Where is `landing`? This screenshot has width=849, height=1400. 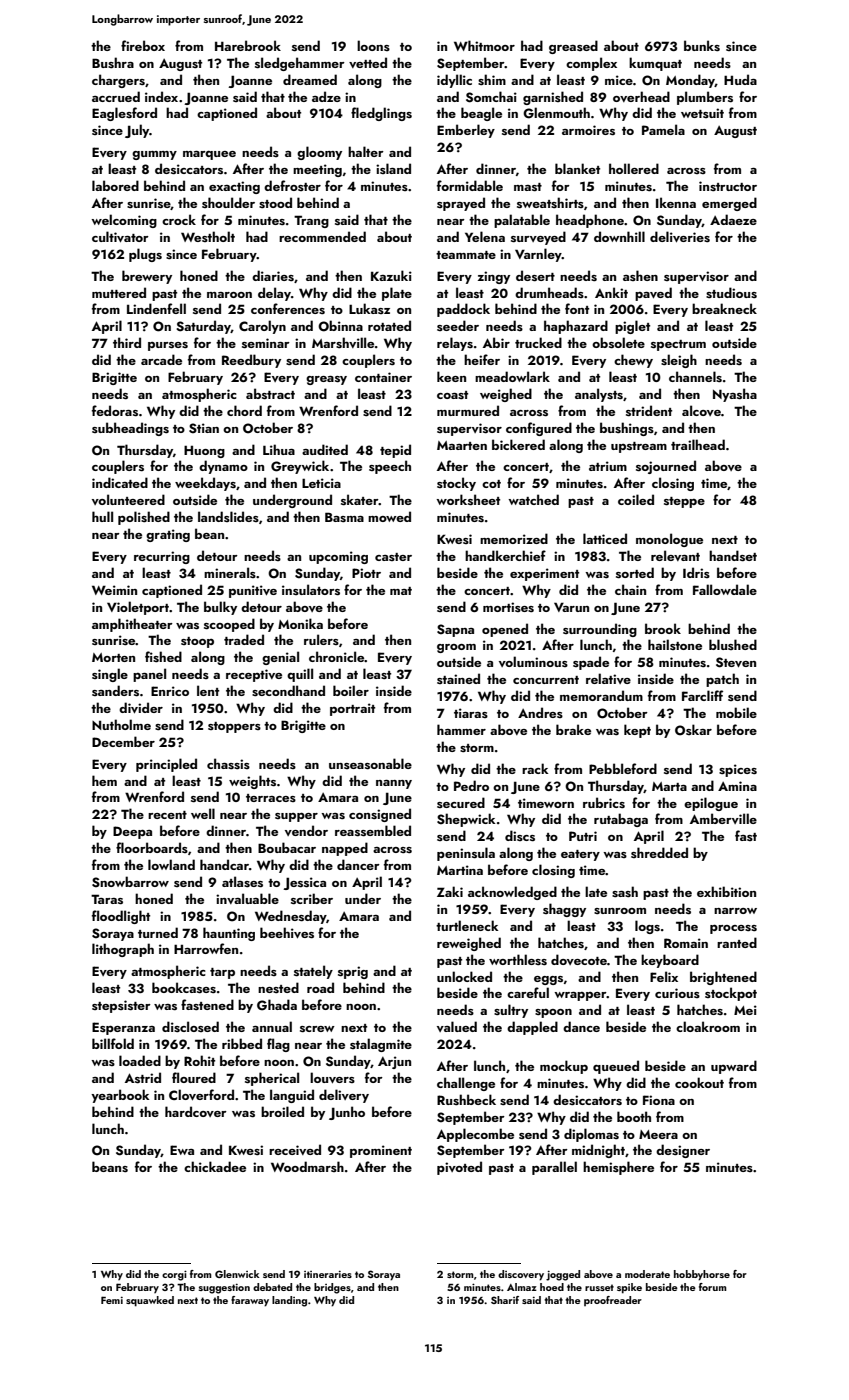 landing is located at coordinates (289, 1301).
